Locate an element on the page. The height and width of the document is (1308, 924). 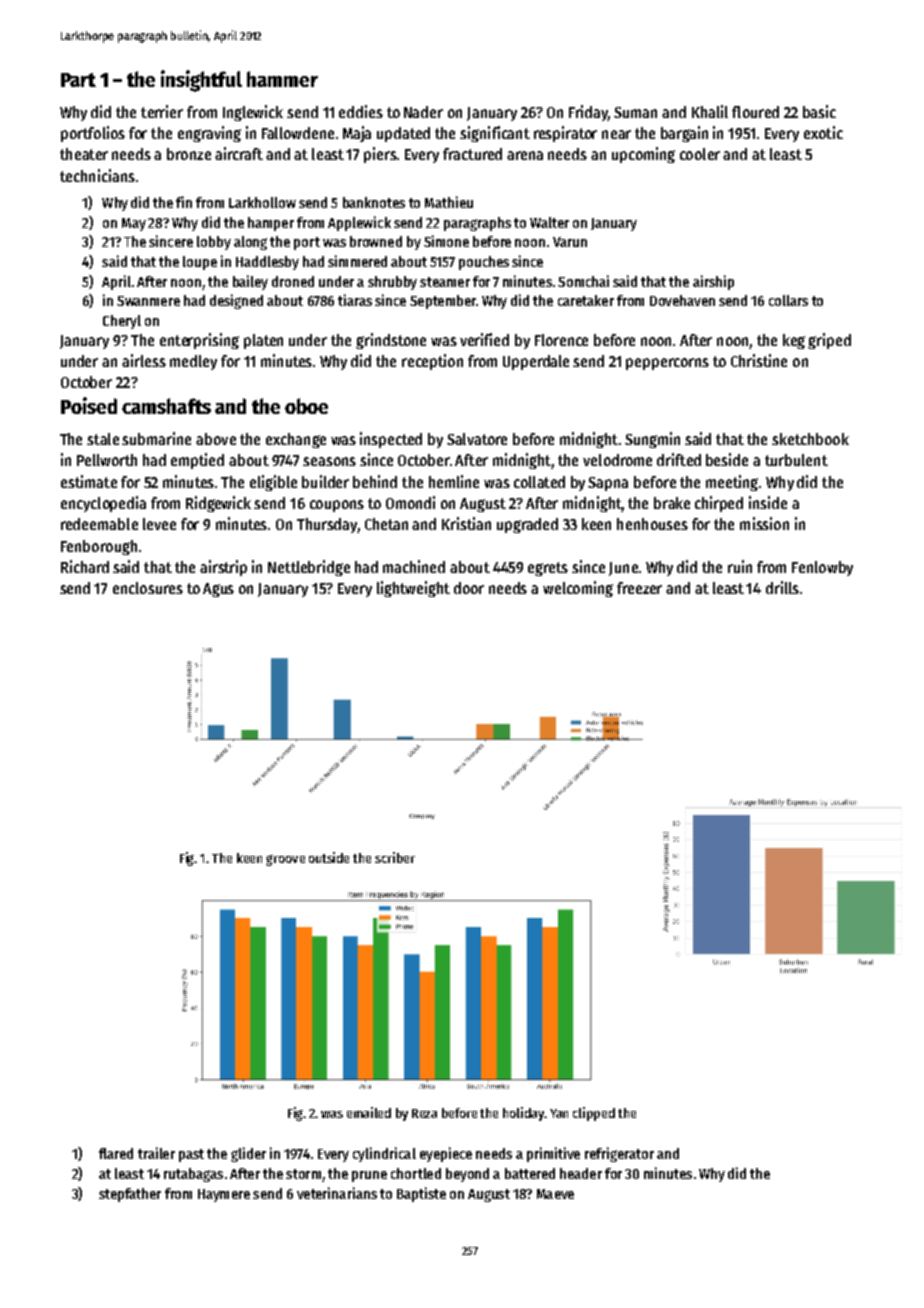
Ridgewick is located at coordinates (218, 504).
